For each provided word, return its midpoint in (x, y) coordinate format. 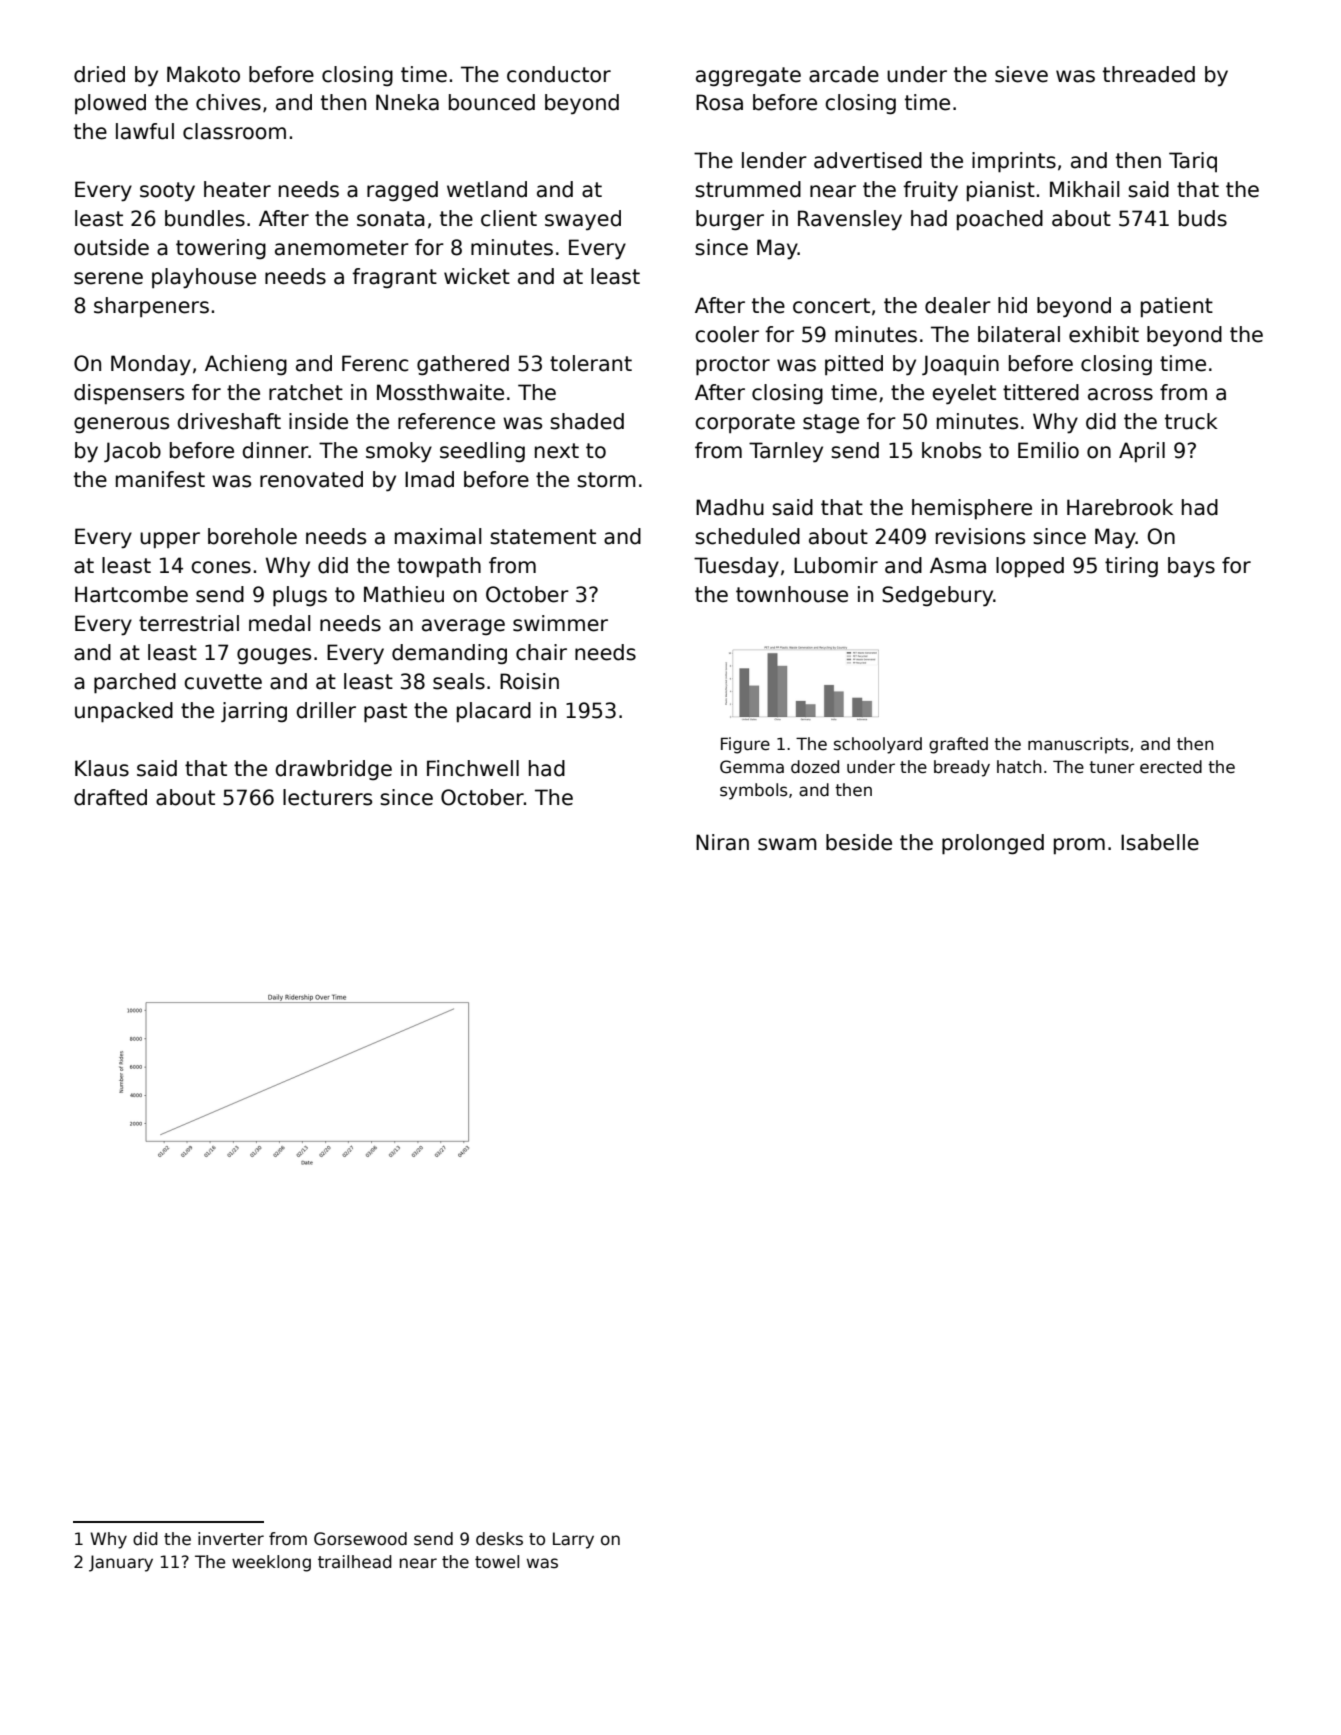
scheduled (747, 536)
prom (1079, 846)
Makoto (203, 74)
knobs (951, 450)
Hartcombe (131, 594)
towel (497, 1562)
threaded (1149, 74)
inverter (231, 1538)
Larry (573, 1540)
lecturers (327, 797)
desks (499, 1539)
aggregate (748, 76)
